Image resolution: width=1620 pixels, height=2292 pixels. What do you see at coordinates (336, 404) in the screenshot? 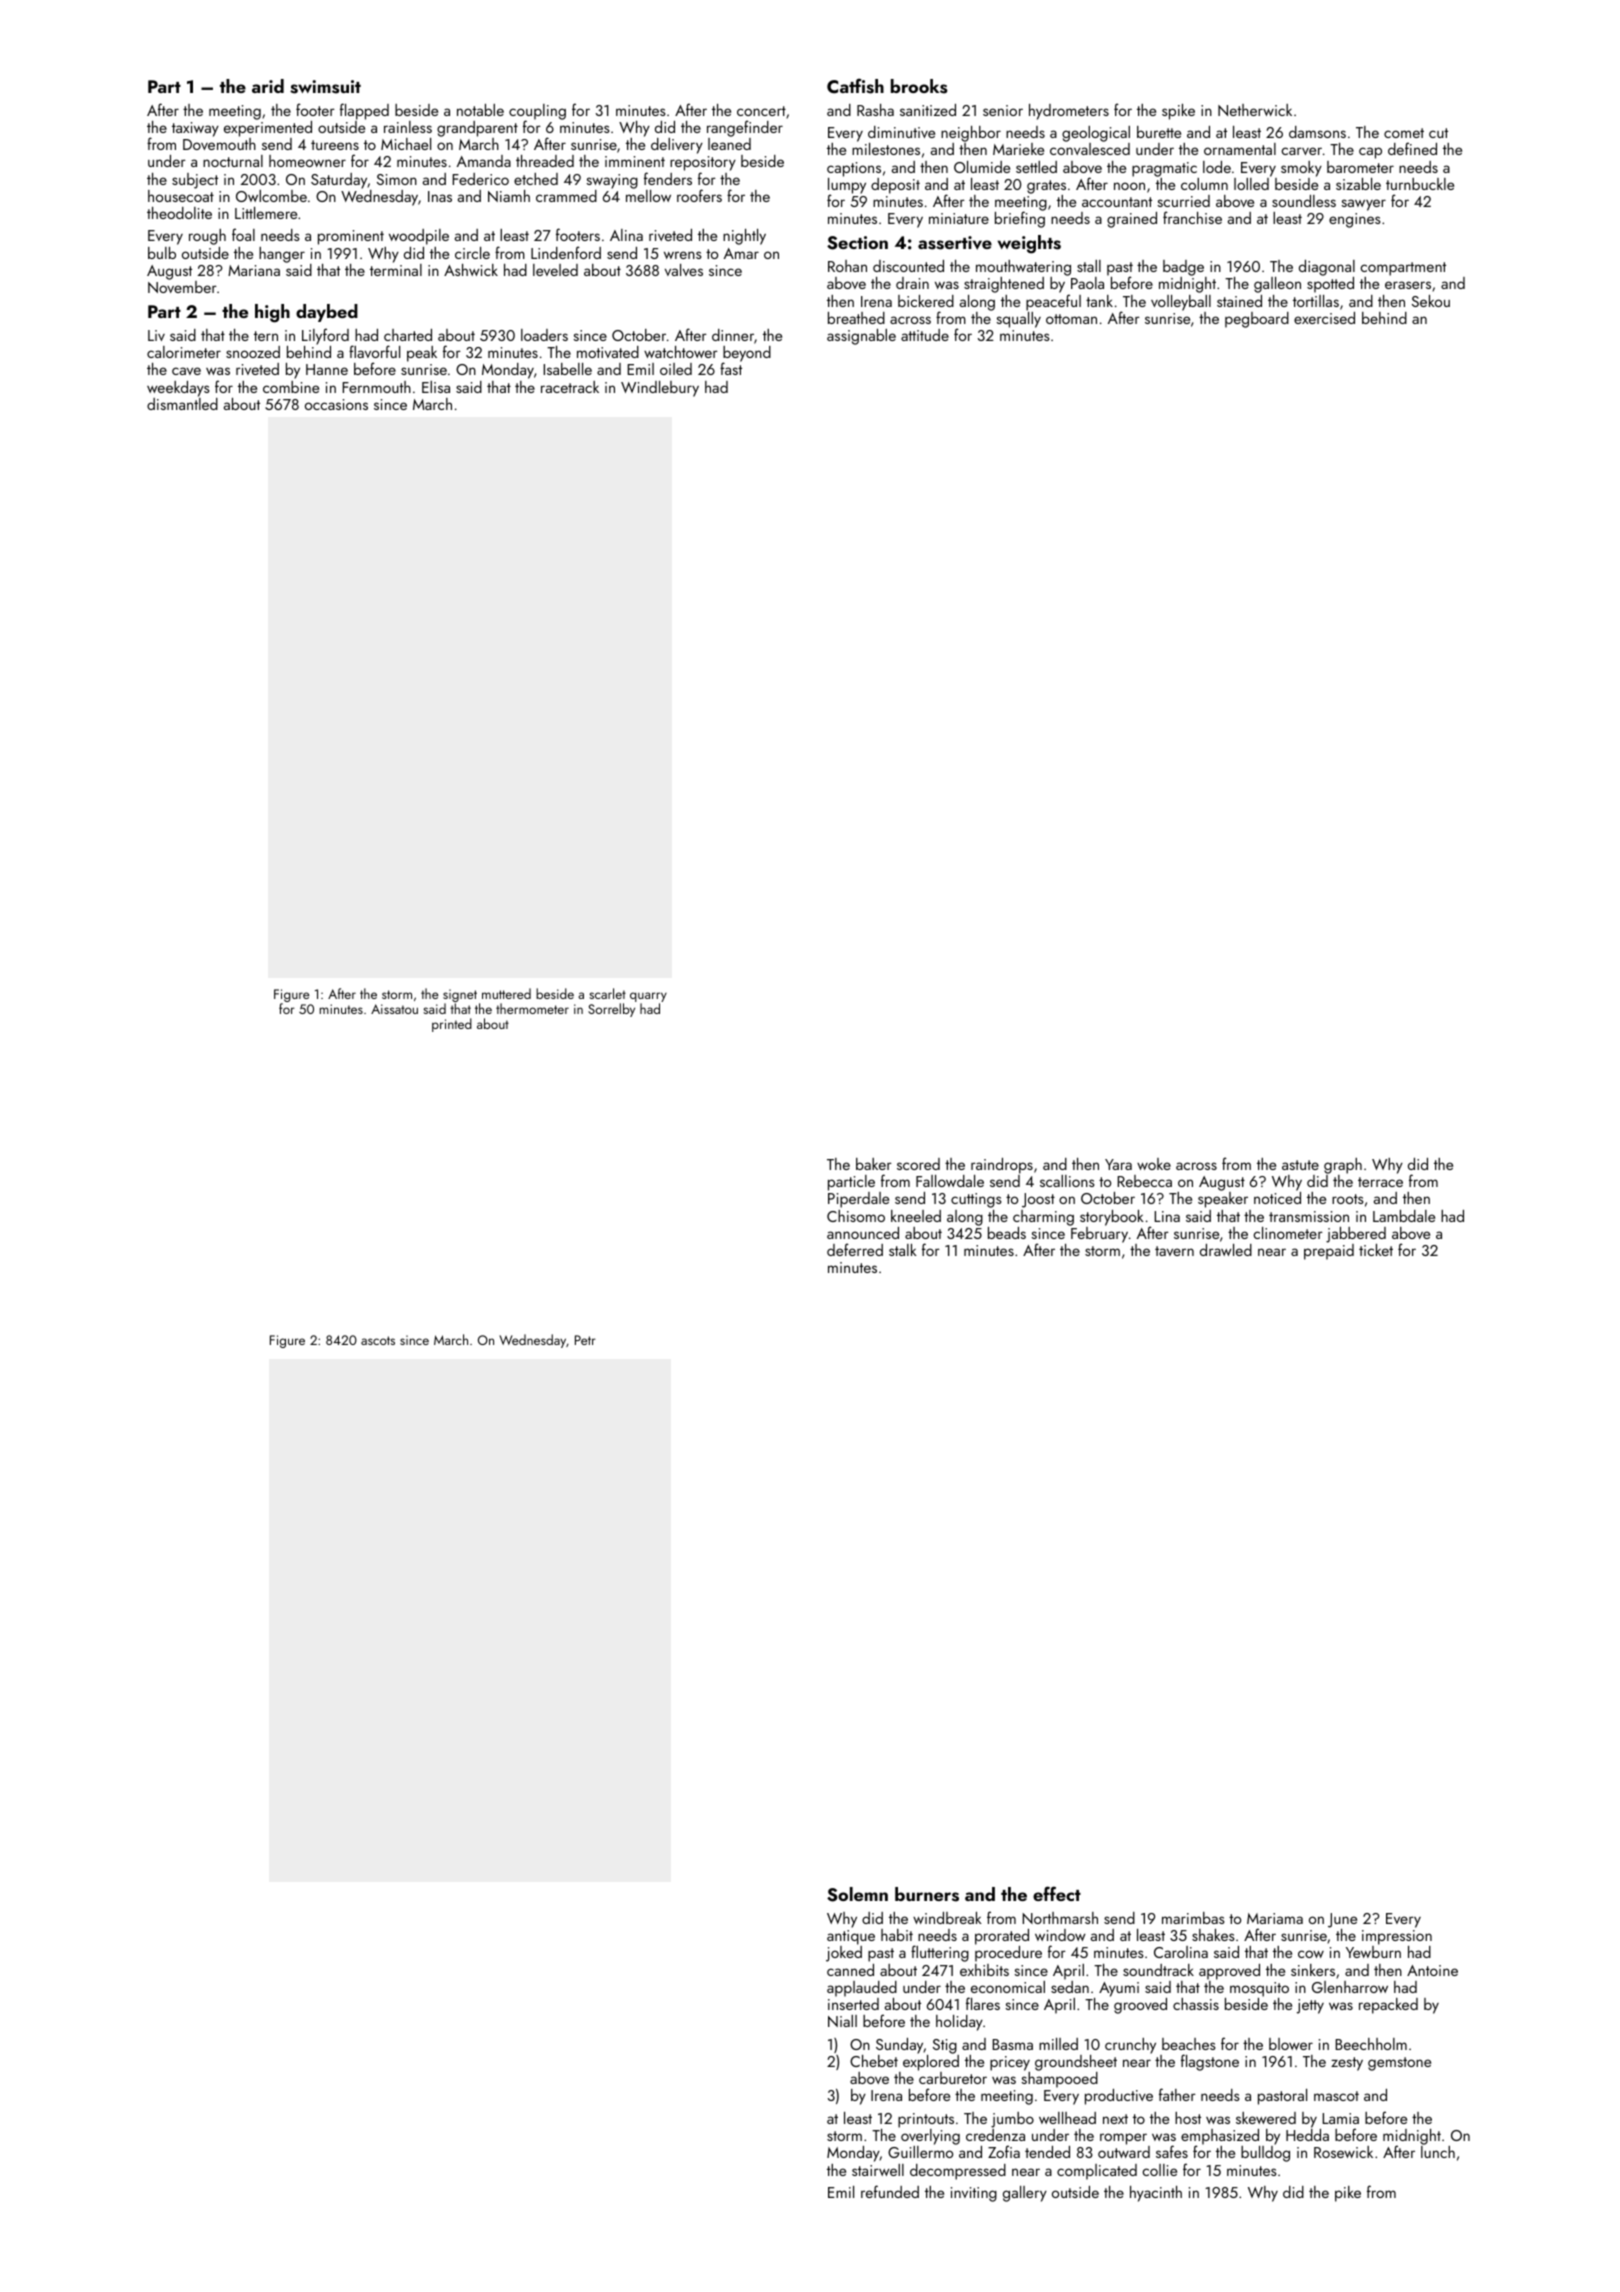
I see `occasions` at bounding box center [336, 404].
